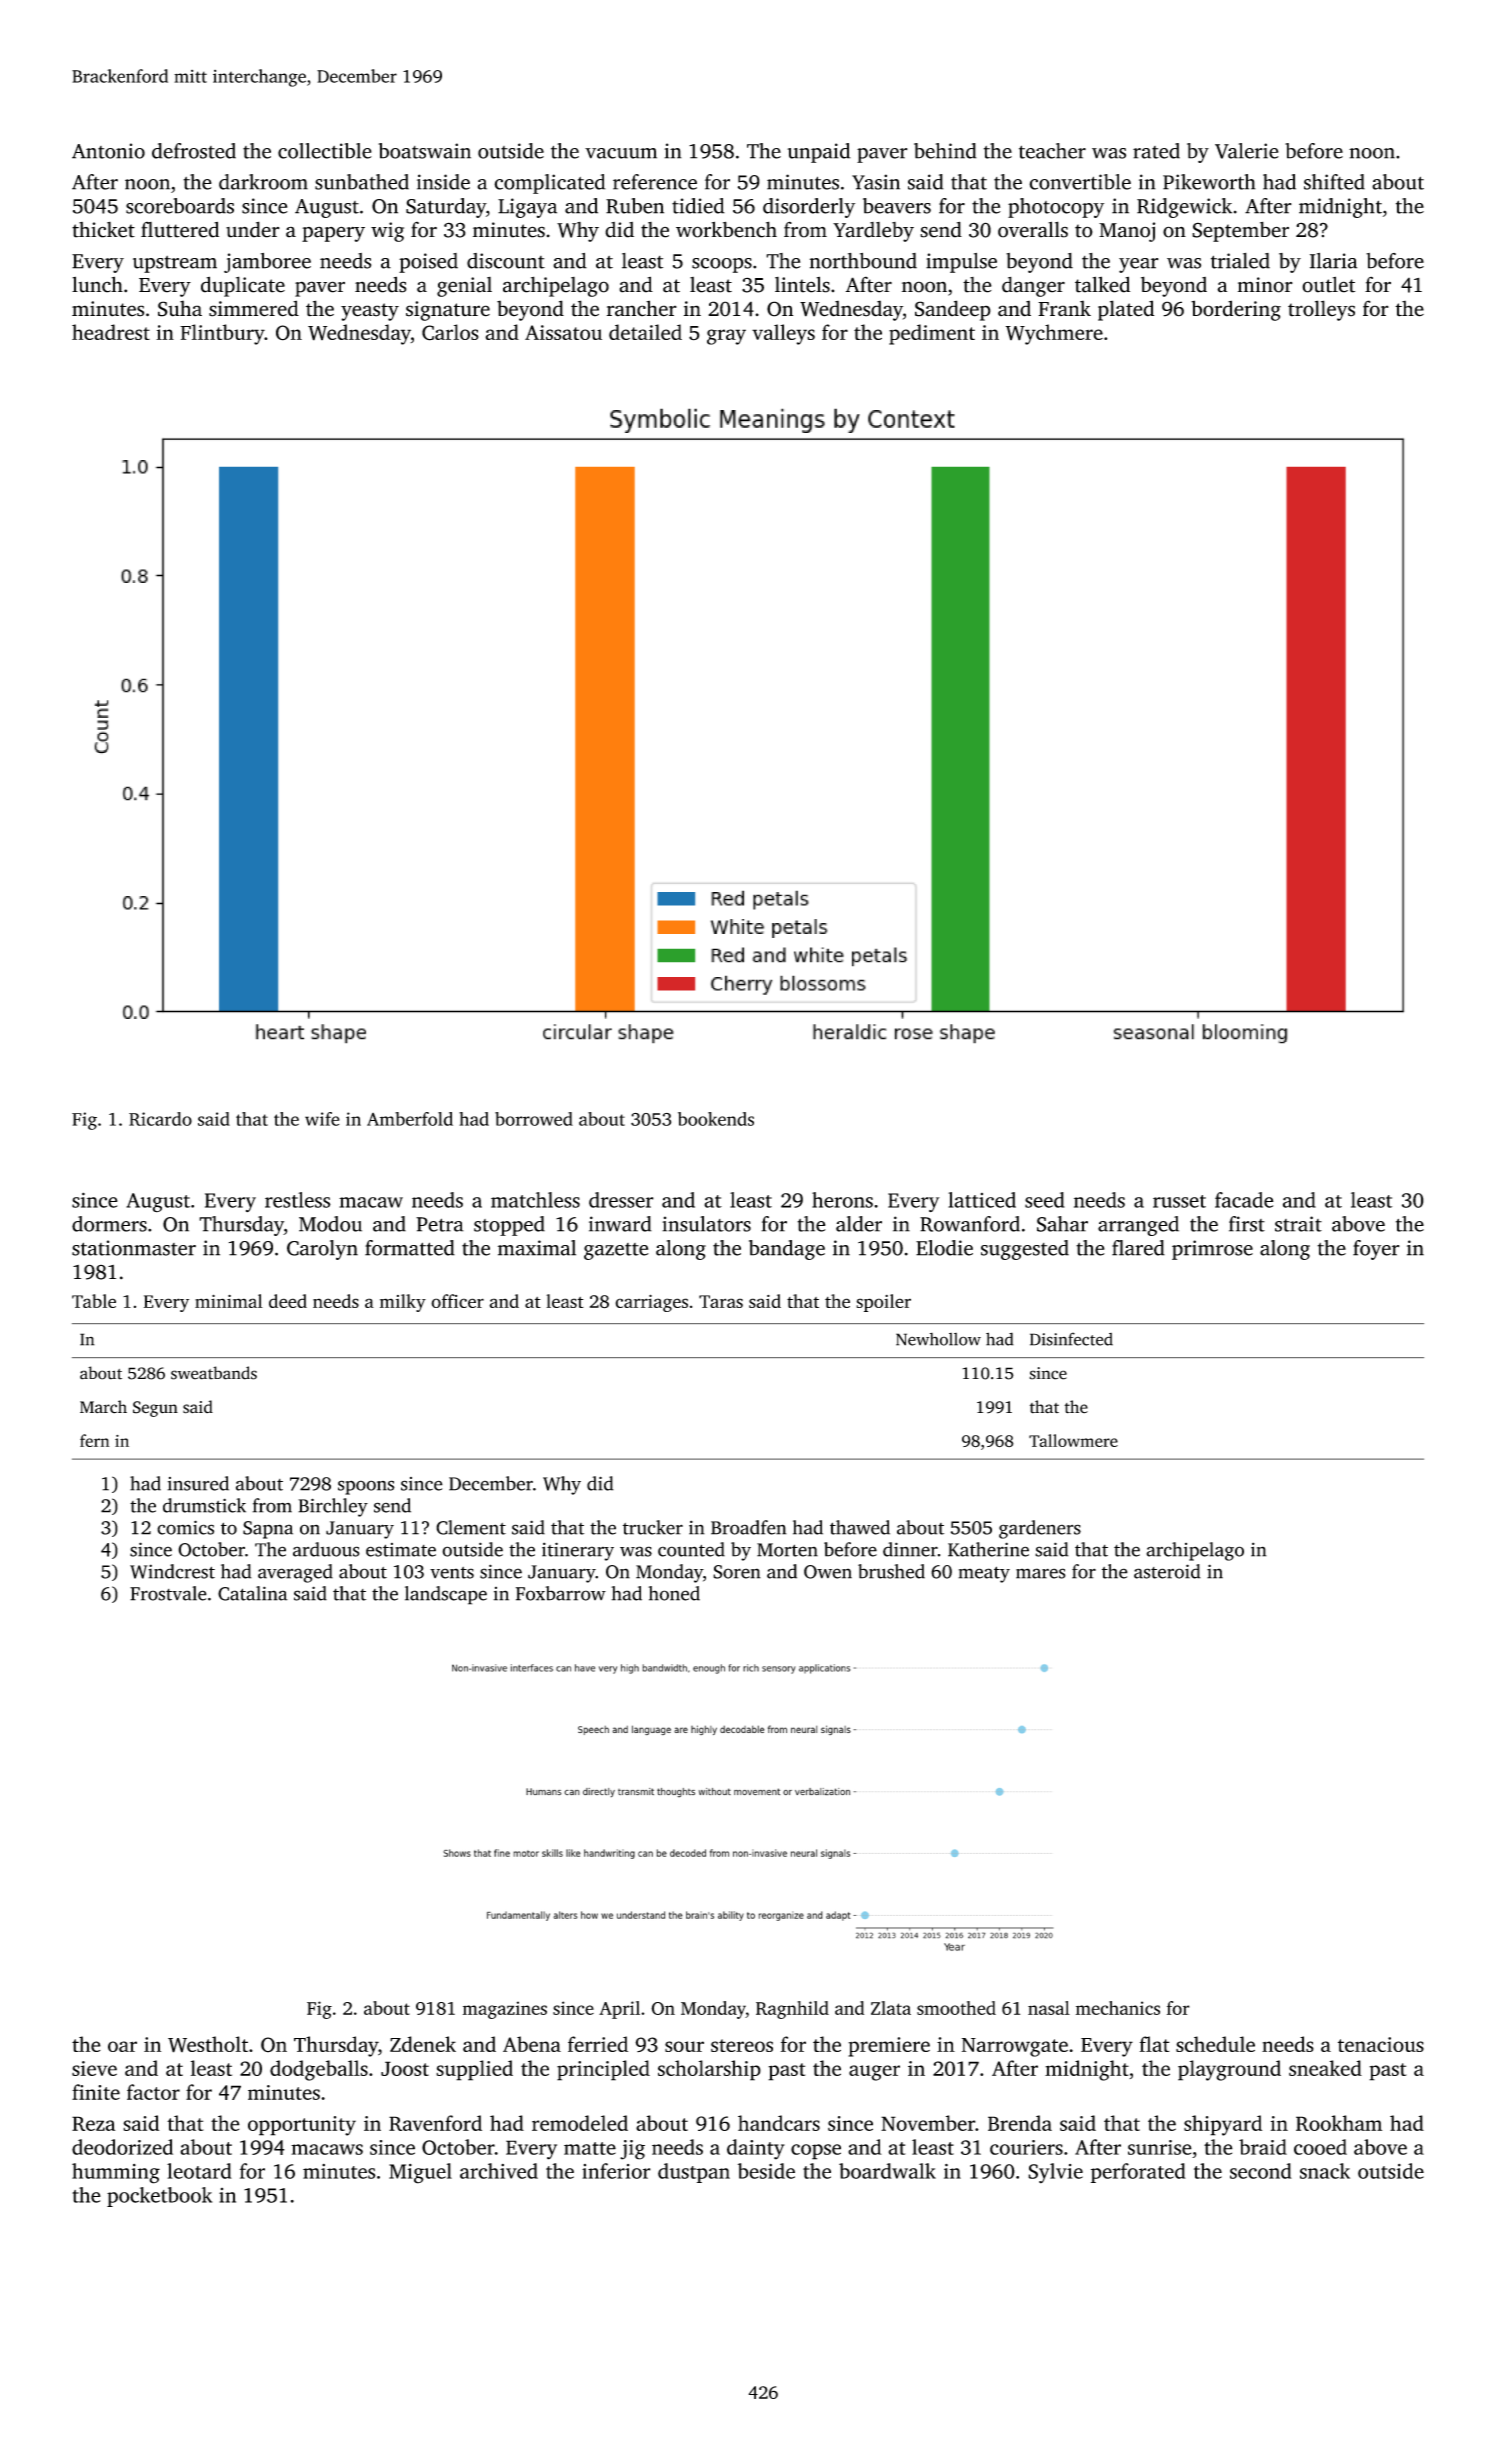 The image size is (1496, 2464). Describe the element at coordinates (325, 151) in the page. I see `collectible` at that location.
